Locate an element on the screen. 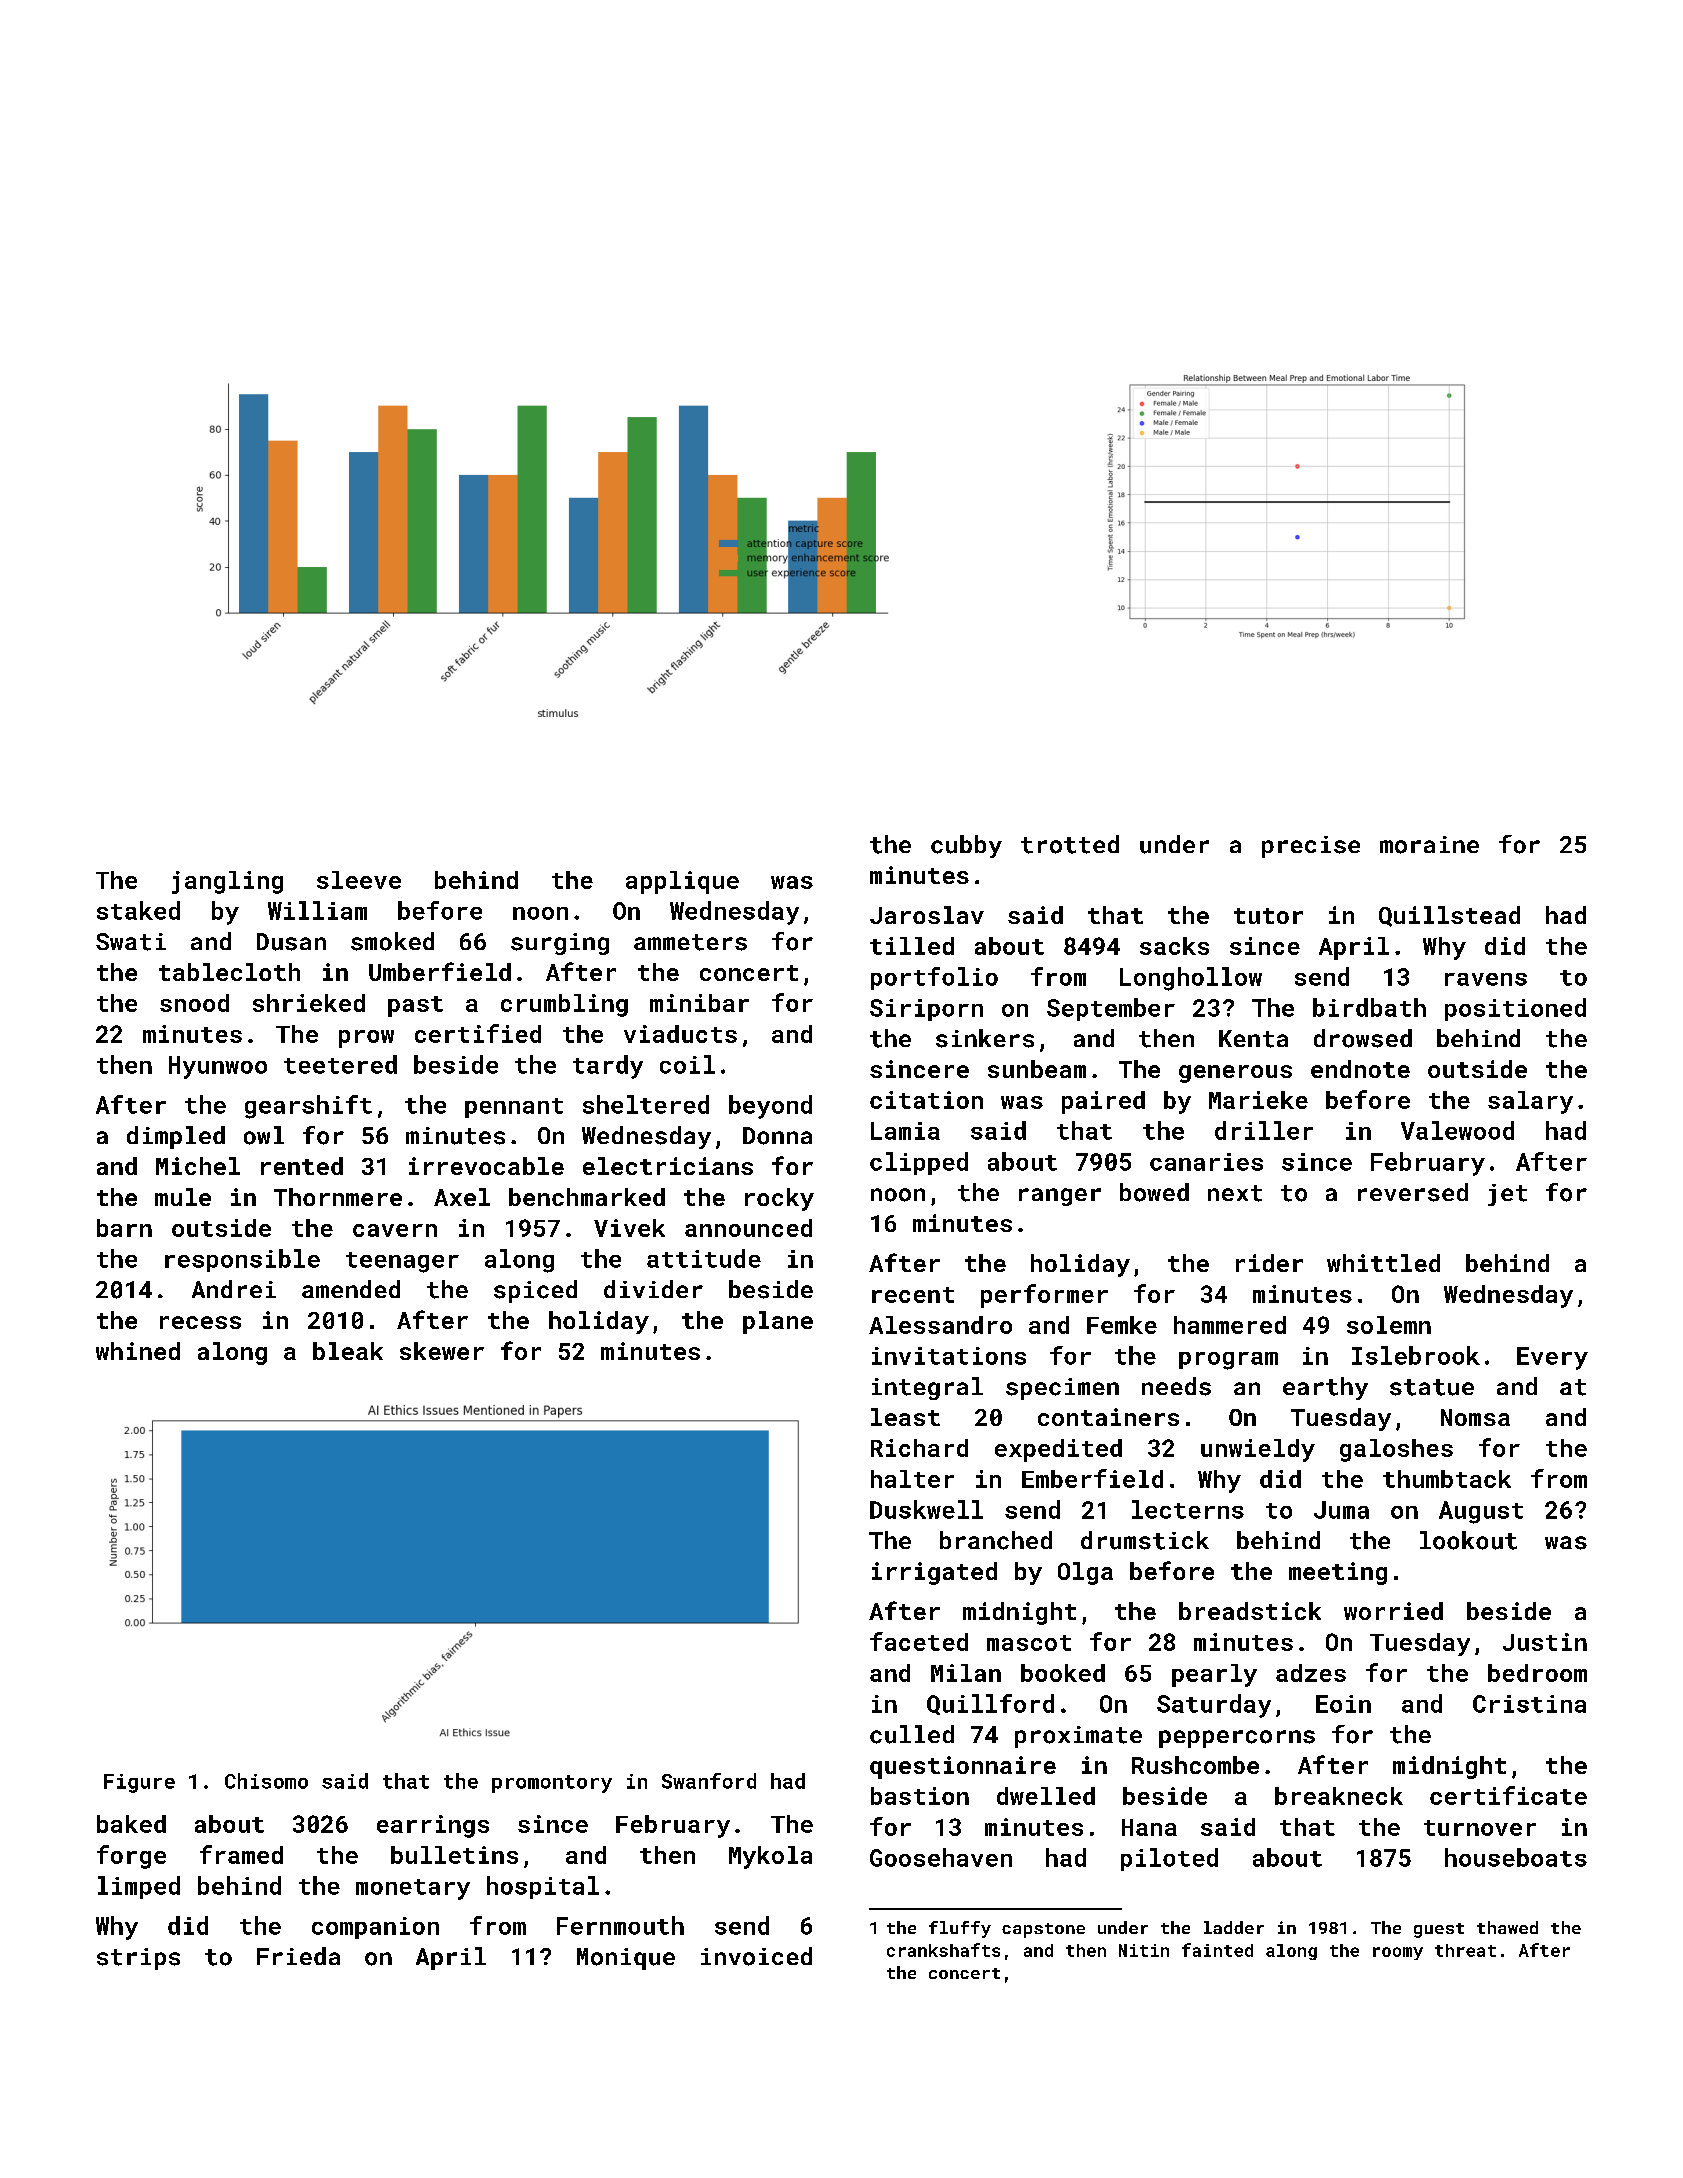 This screenshot has width=1683, height=2178. jangling is located at coordinates (227, 882).
